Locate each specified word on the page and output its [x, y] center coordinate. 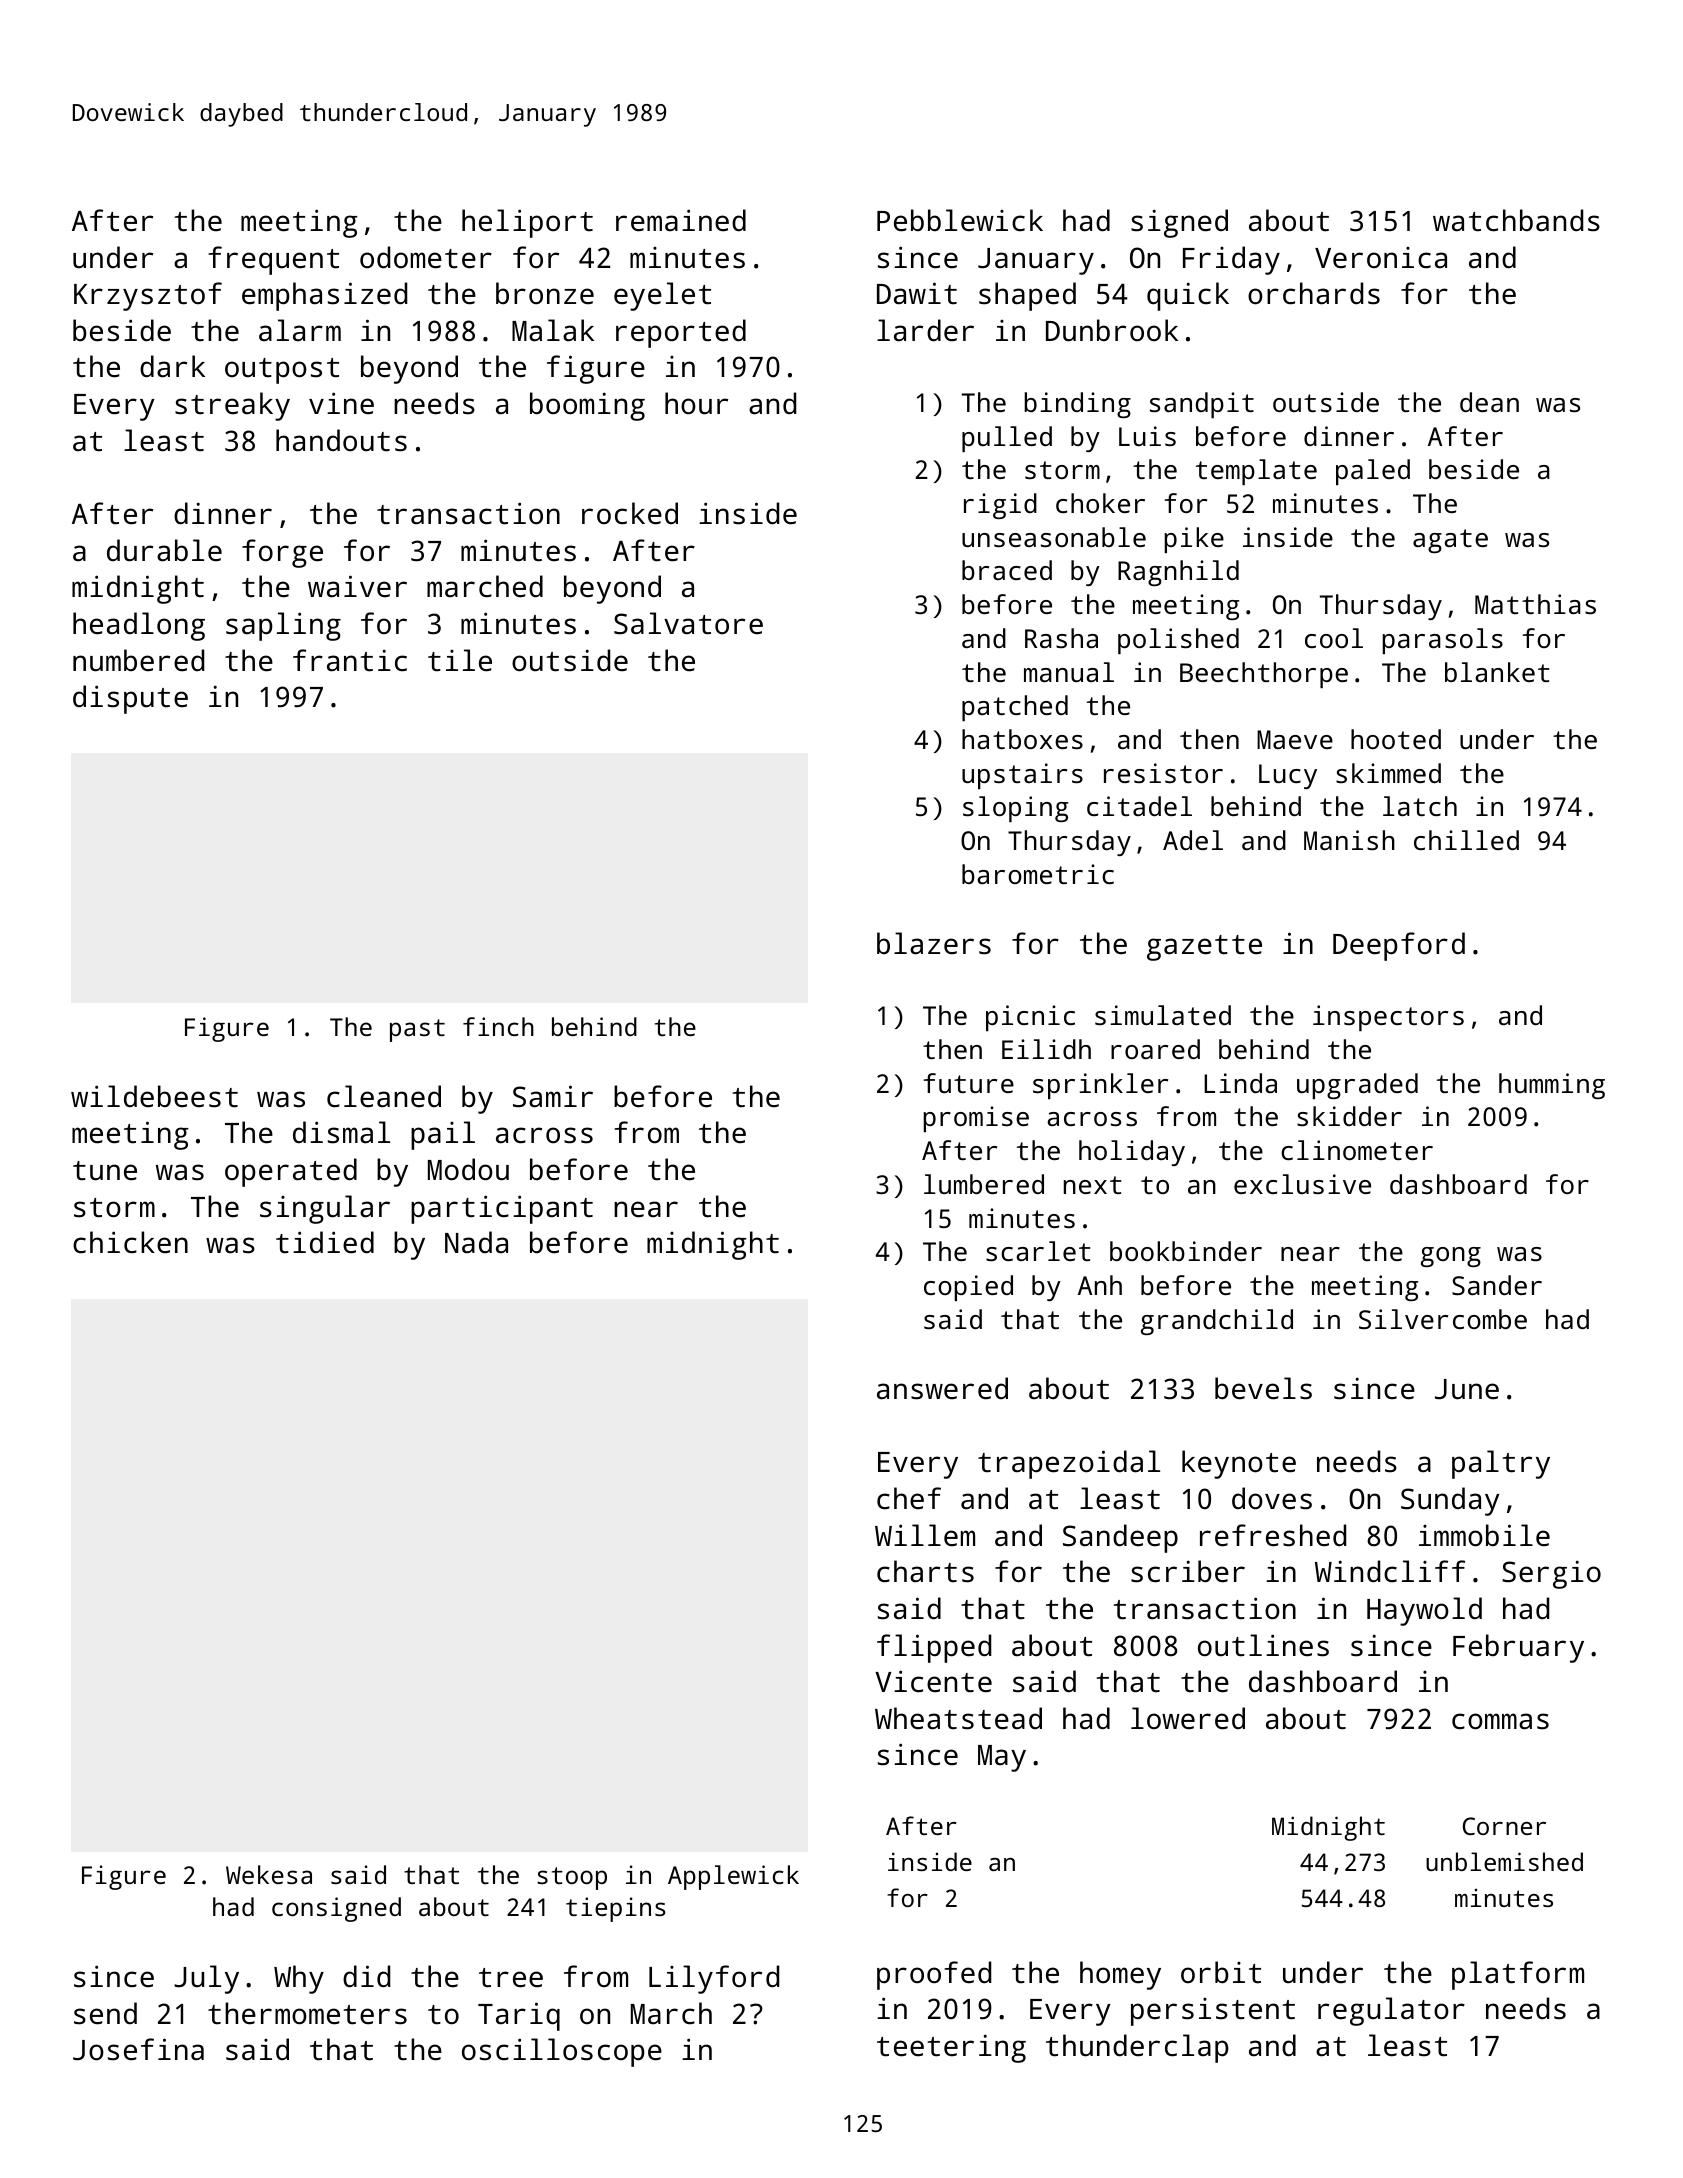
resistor [1163, 773]
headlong [139, 626]
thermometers [307, 2013]
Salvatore [688, 623]
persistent [1213, 2012]
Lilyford [714, 1979]
